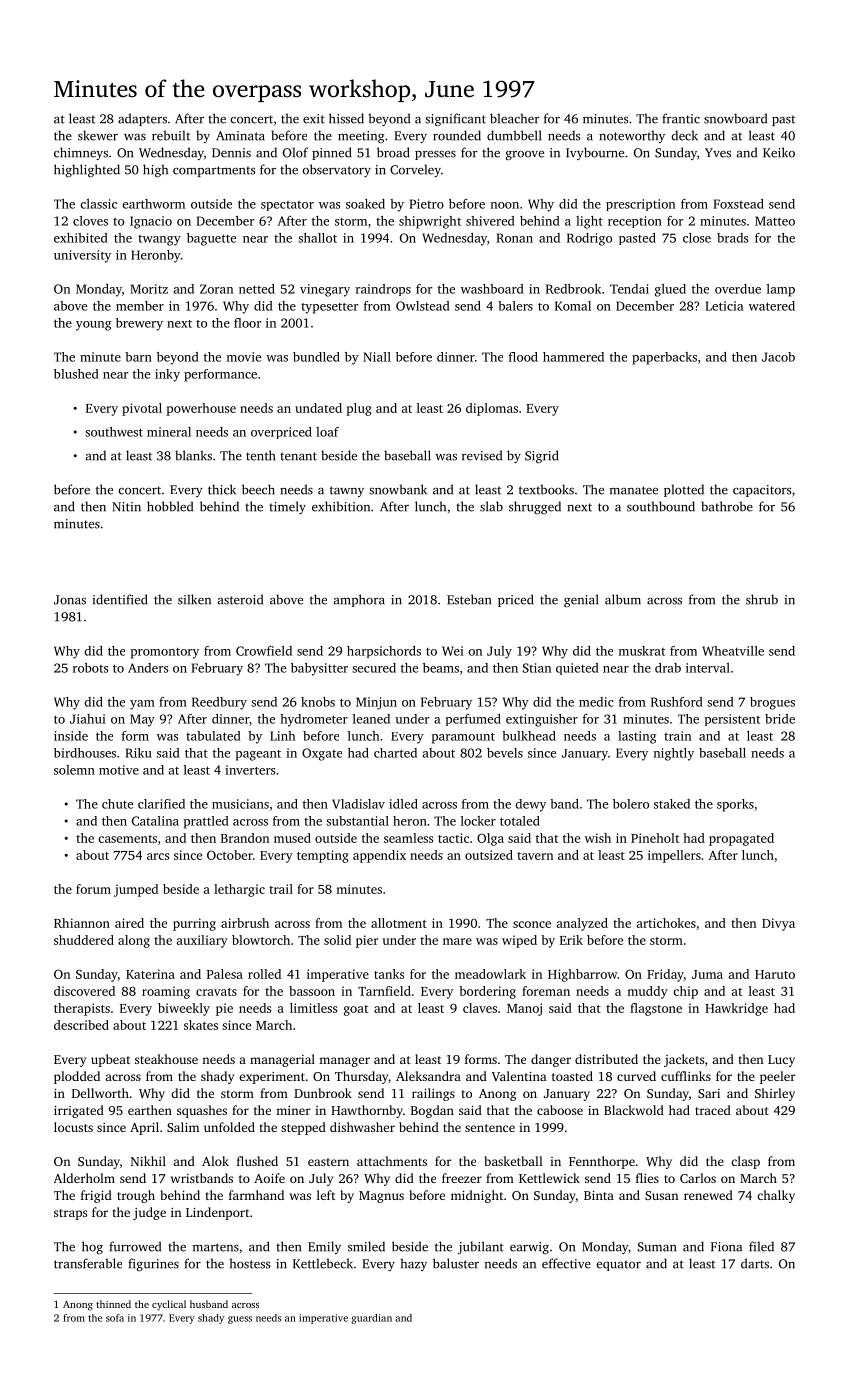  Describe the element at coordinates (126, 507) in the screenshot. I see `Nitin` at that location.
